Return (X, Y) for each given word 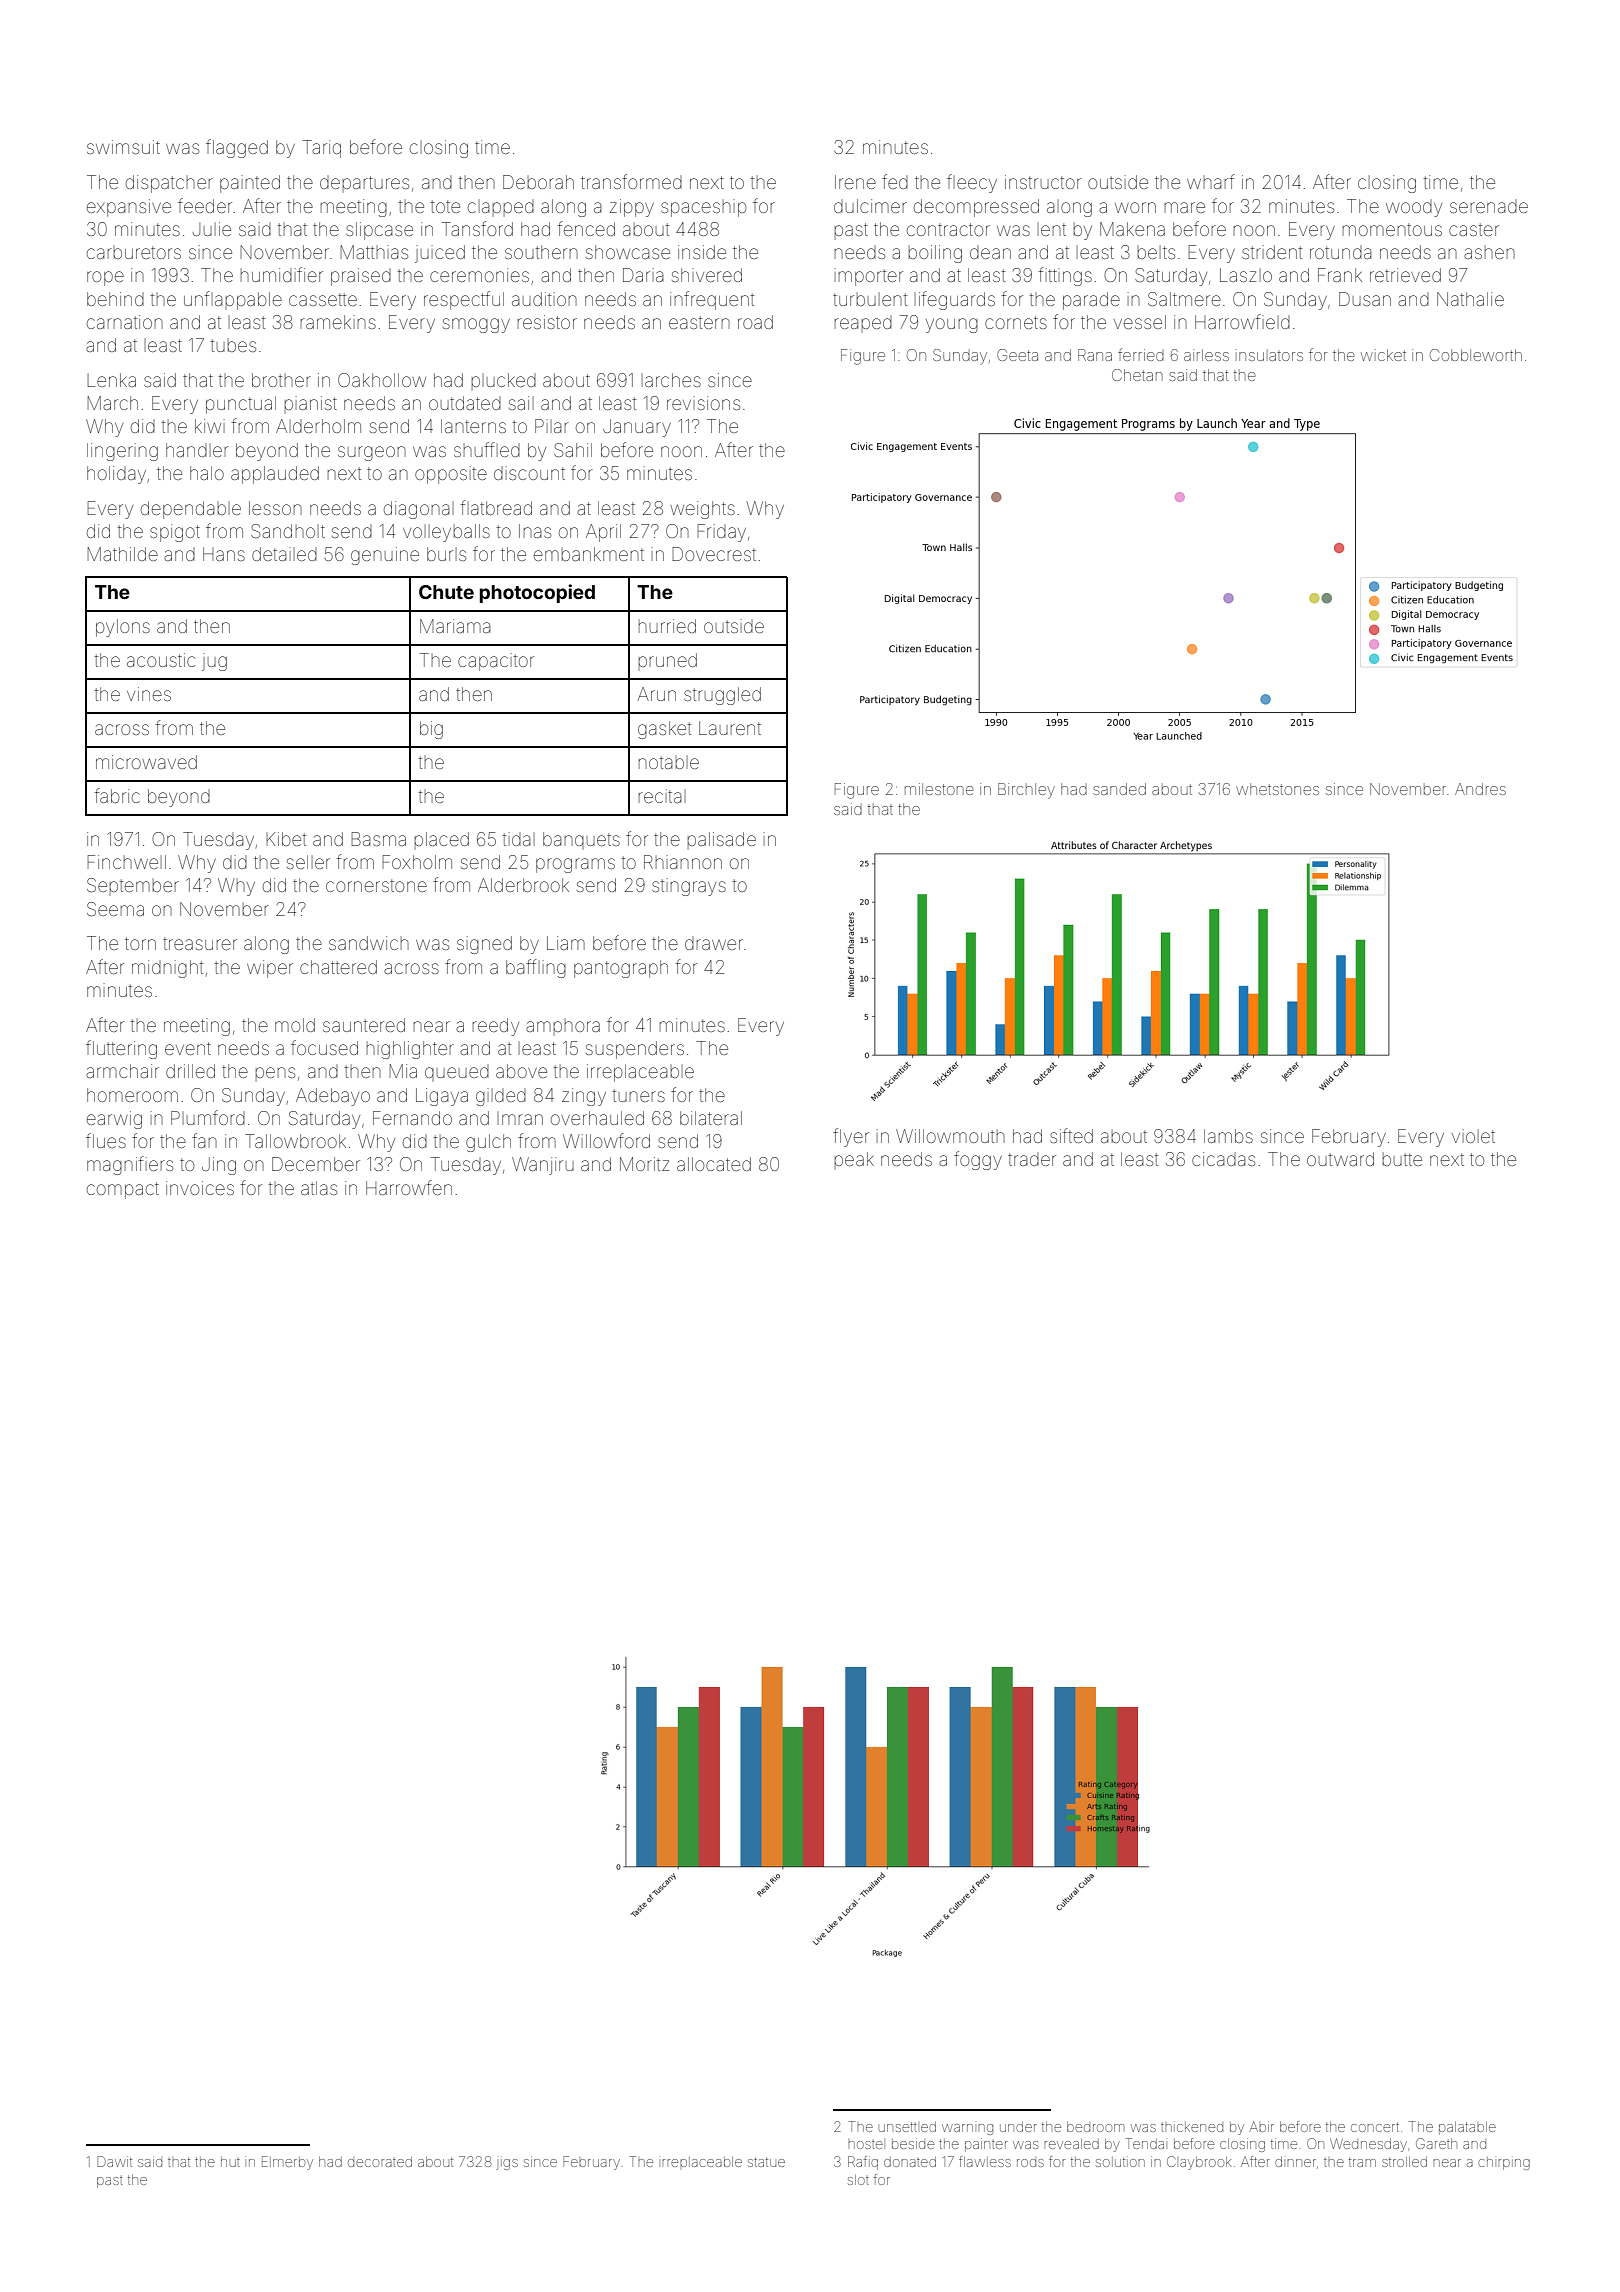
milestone (939, 789)
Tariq (322, 149)
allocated (714, 1164)
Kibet (286, 839)
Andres (1480, 789)
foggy (978, 1160)
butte (1402, 1159)
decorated (380, 2162)
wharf (1211, 181)
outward (1340, 1159)
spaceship (703, 208)
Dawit (114, 2161)
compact (123, 1190)
